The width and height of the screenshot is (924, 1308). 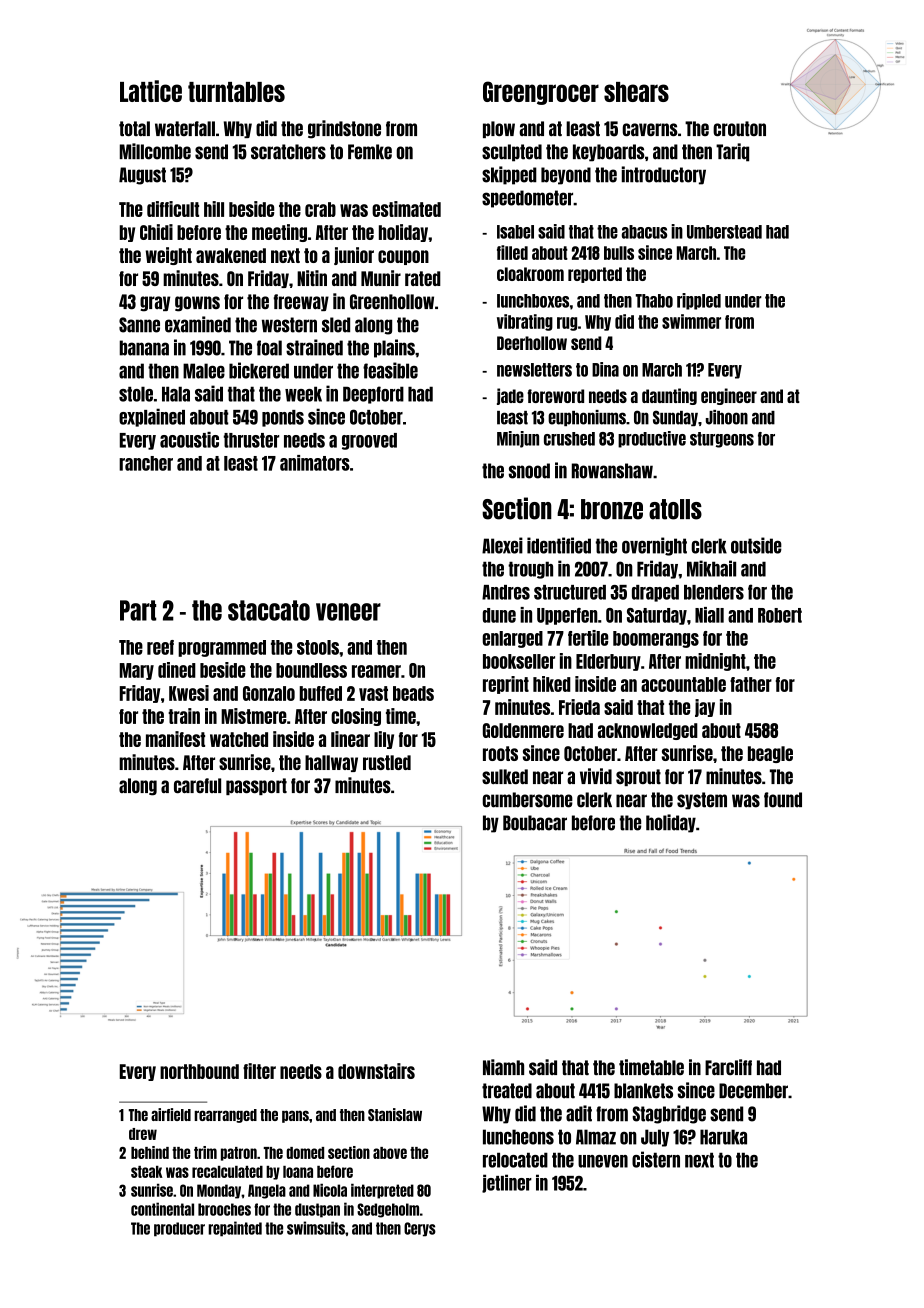 What do you see at coordinates (739, 128) in the screenshot?
I see `crouton` at bounding box center [739, 128].
